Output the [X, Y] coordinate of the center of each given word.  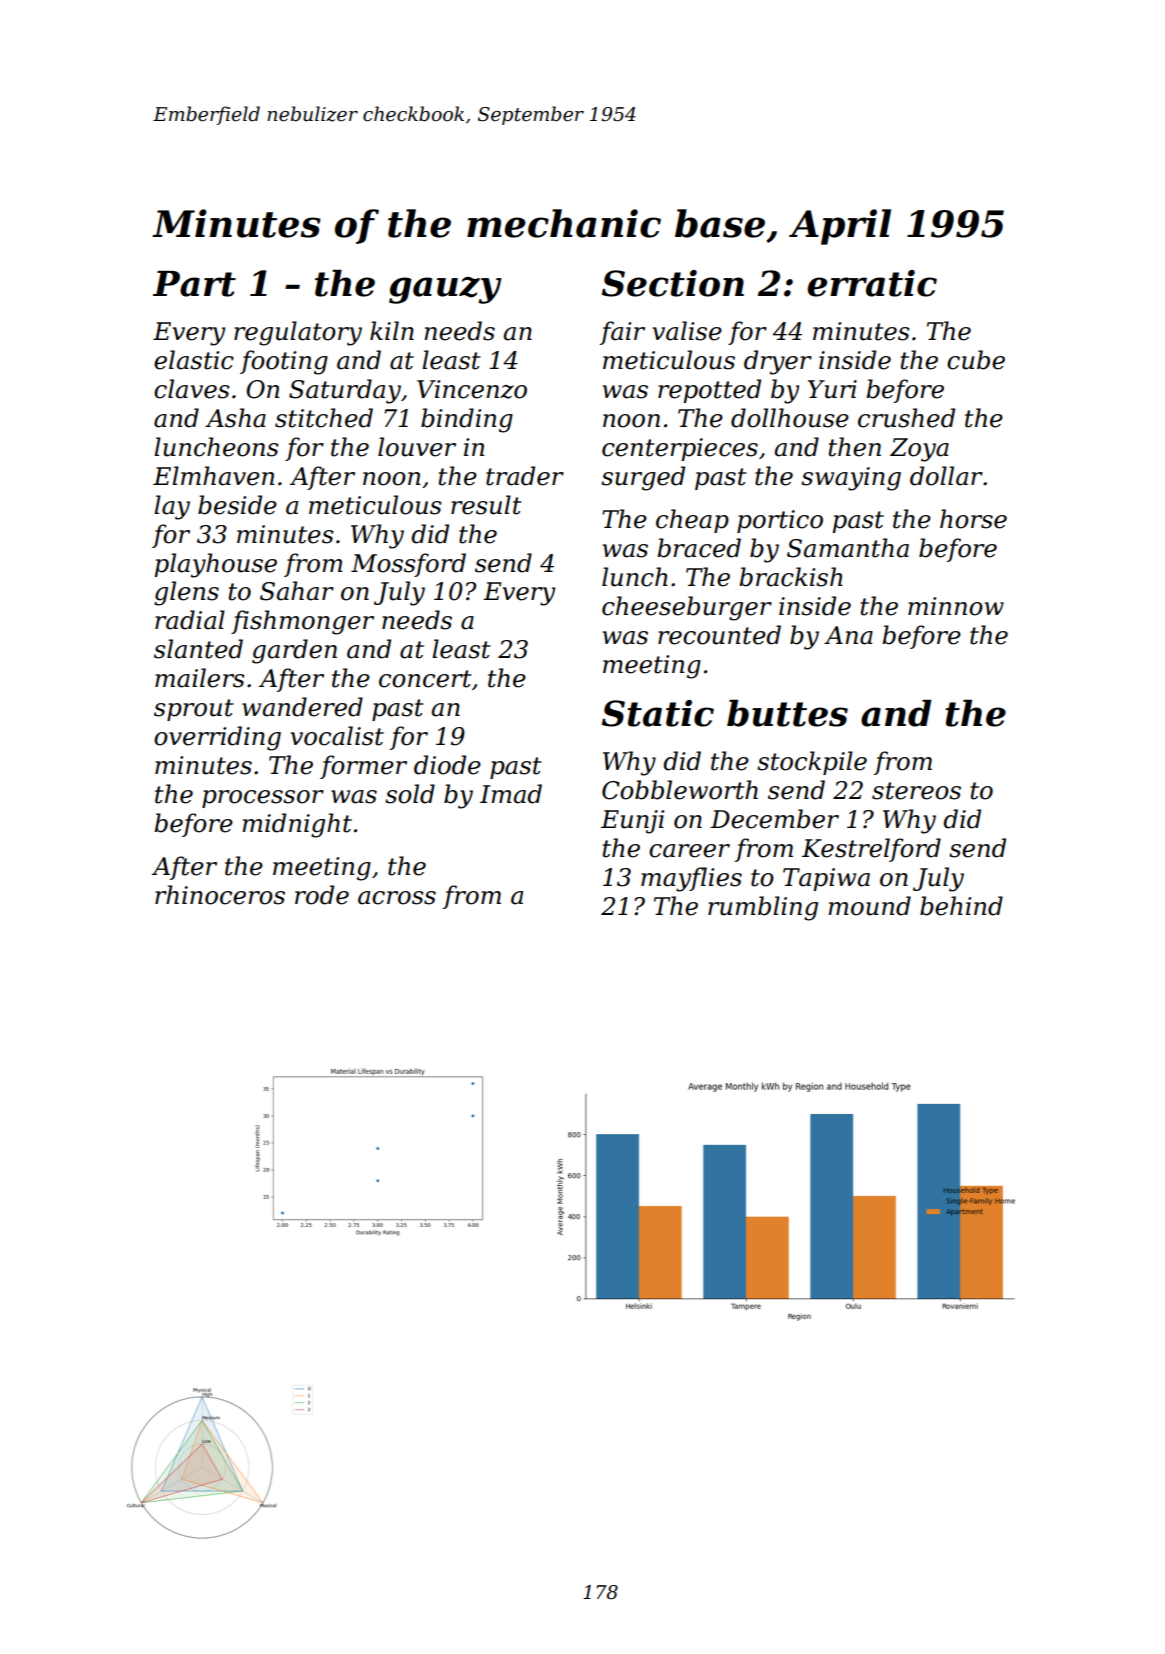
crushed [906, 418]
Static [658, 713]
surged [643, 478]
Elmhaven [213, 476]
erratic [872, 283]
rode [322, 895]
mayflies [691, 879]
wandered [302, 707]
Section [673, 283]
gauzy [445, 290]
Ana [848, 635]
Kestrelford [871, 850]
